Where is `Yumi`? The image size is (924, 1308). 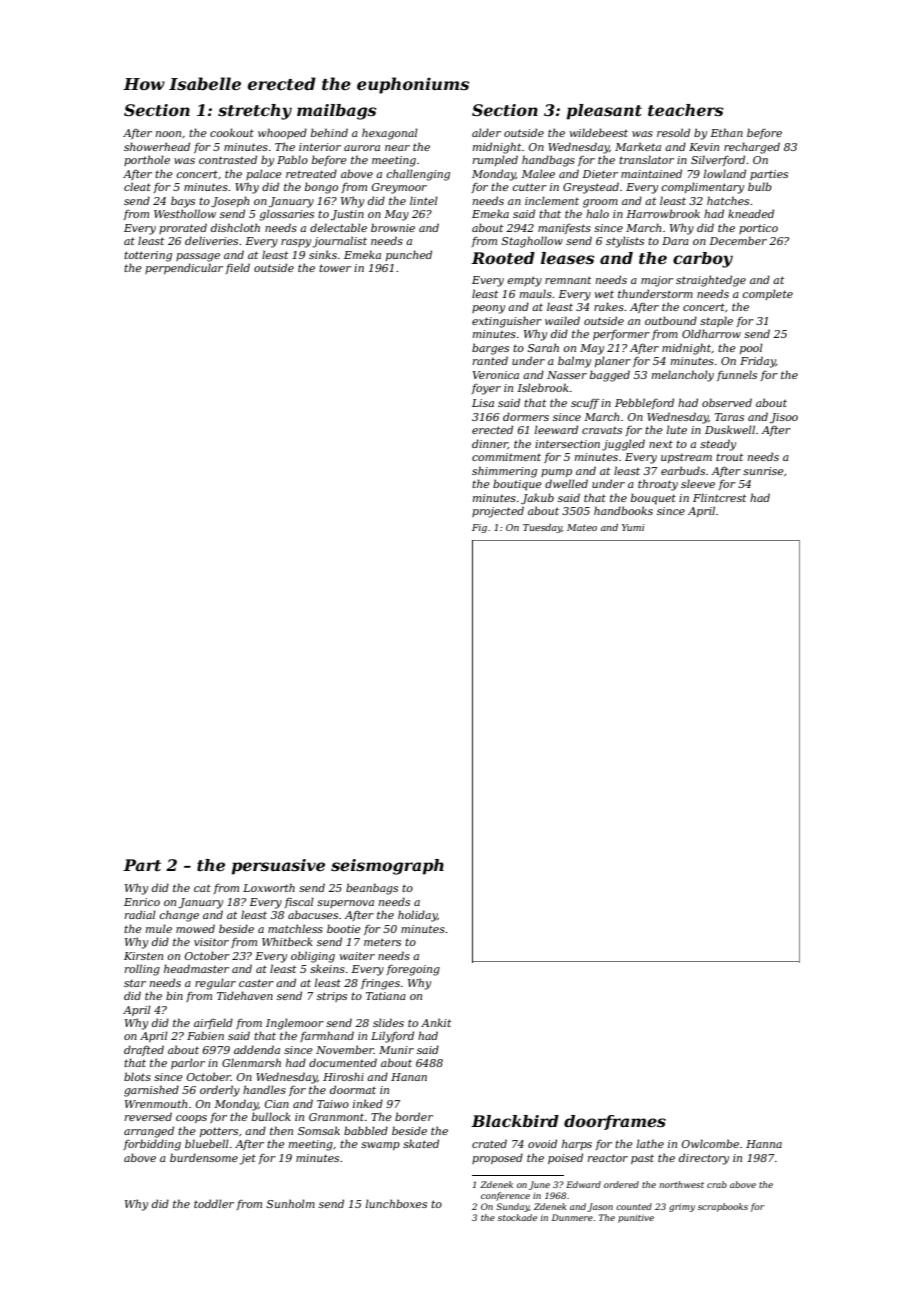
Yumi is located at coordinates (633, 527).
